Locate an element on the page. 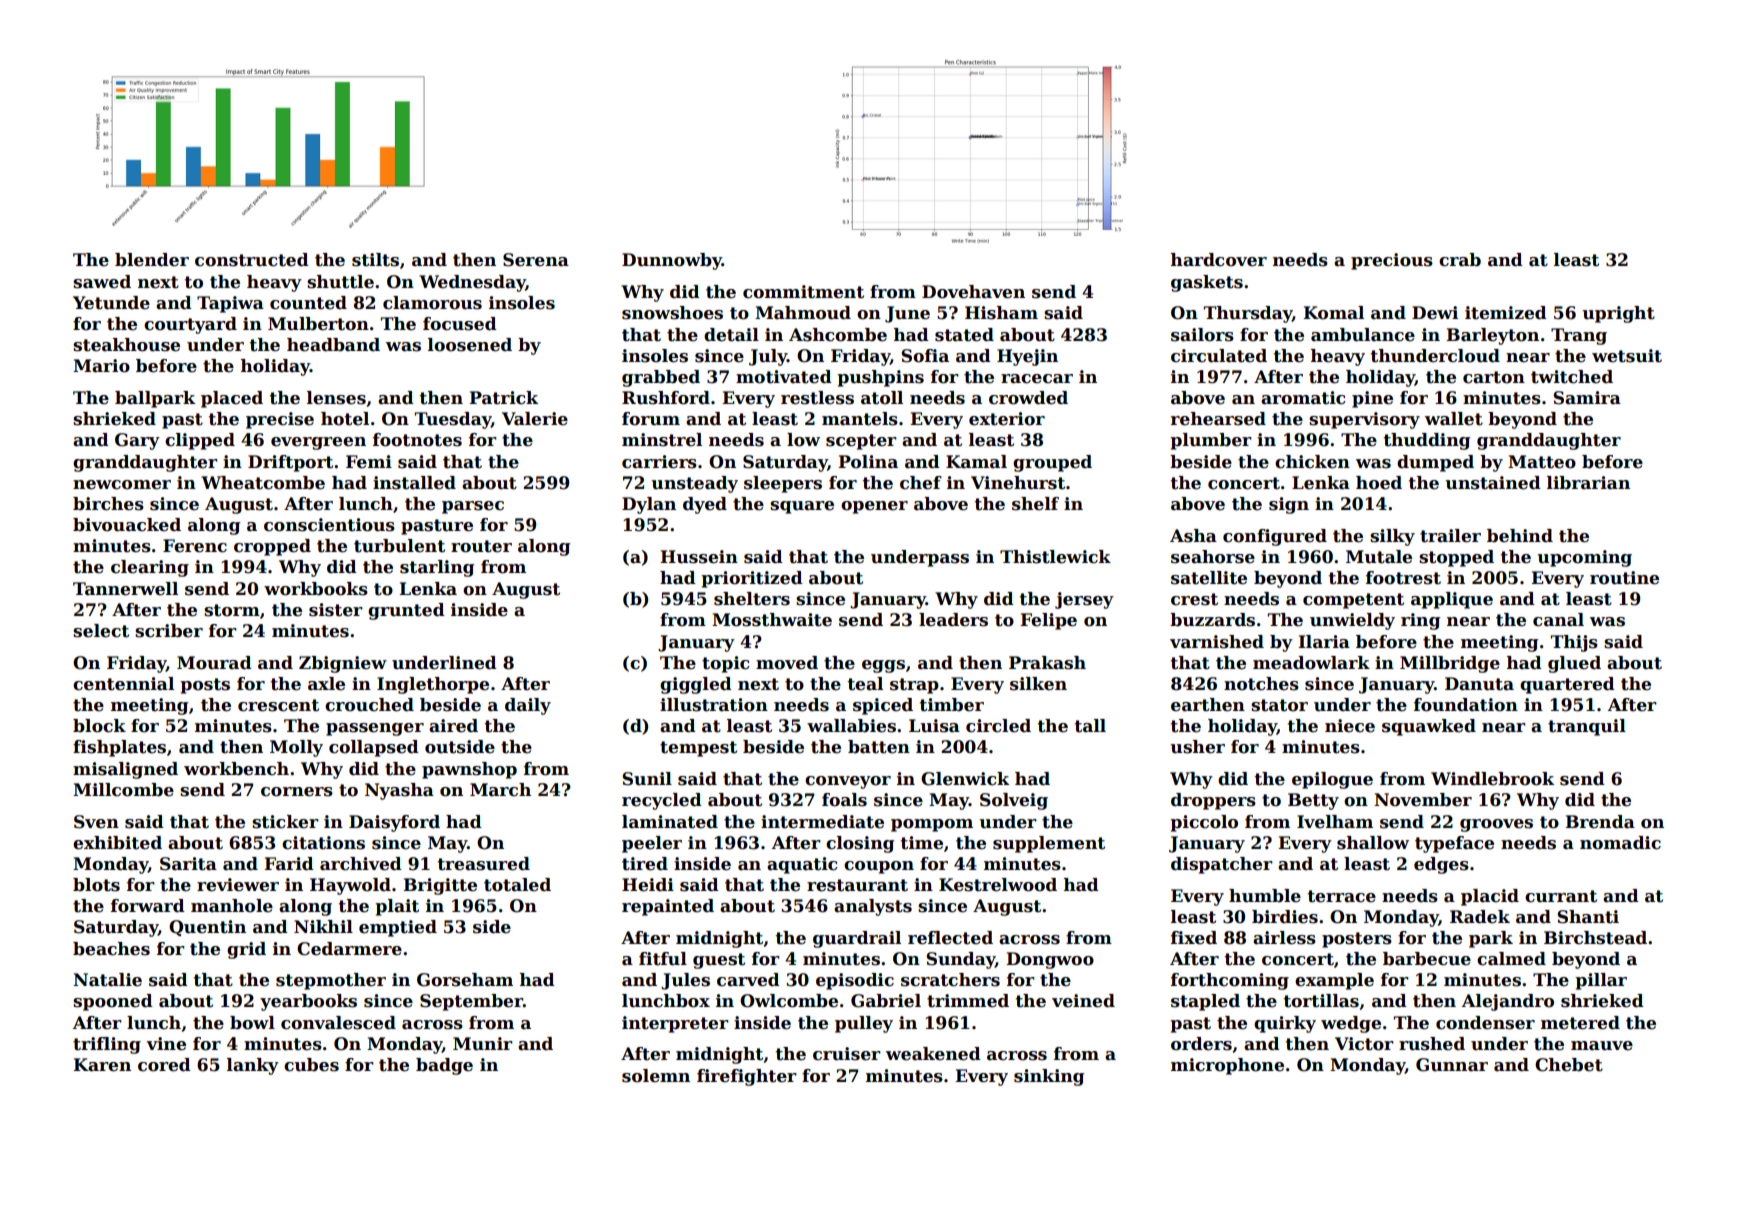 This image has height=1232, width=1743. hotel is located at coordinates (345, 419).
